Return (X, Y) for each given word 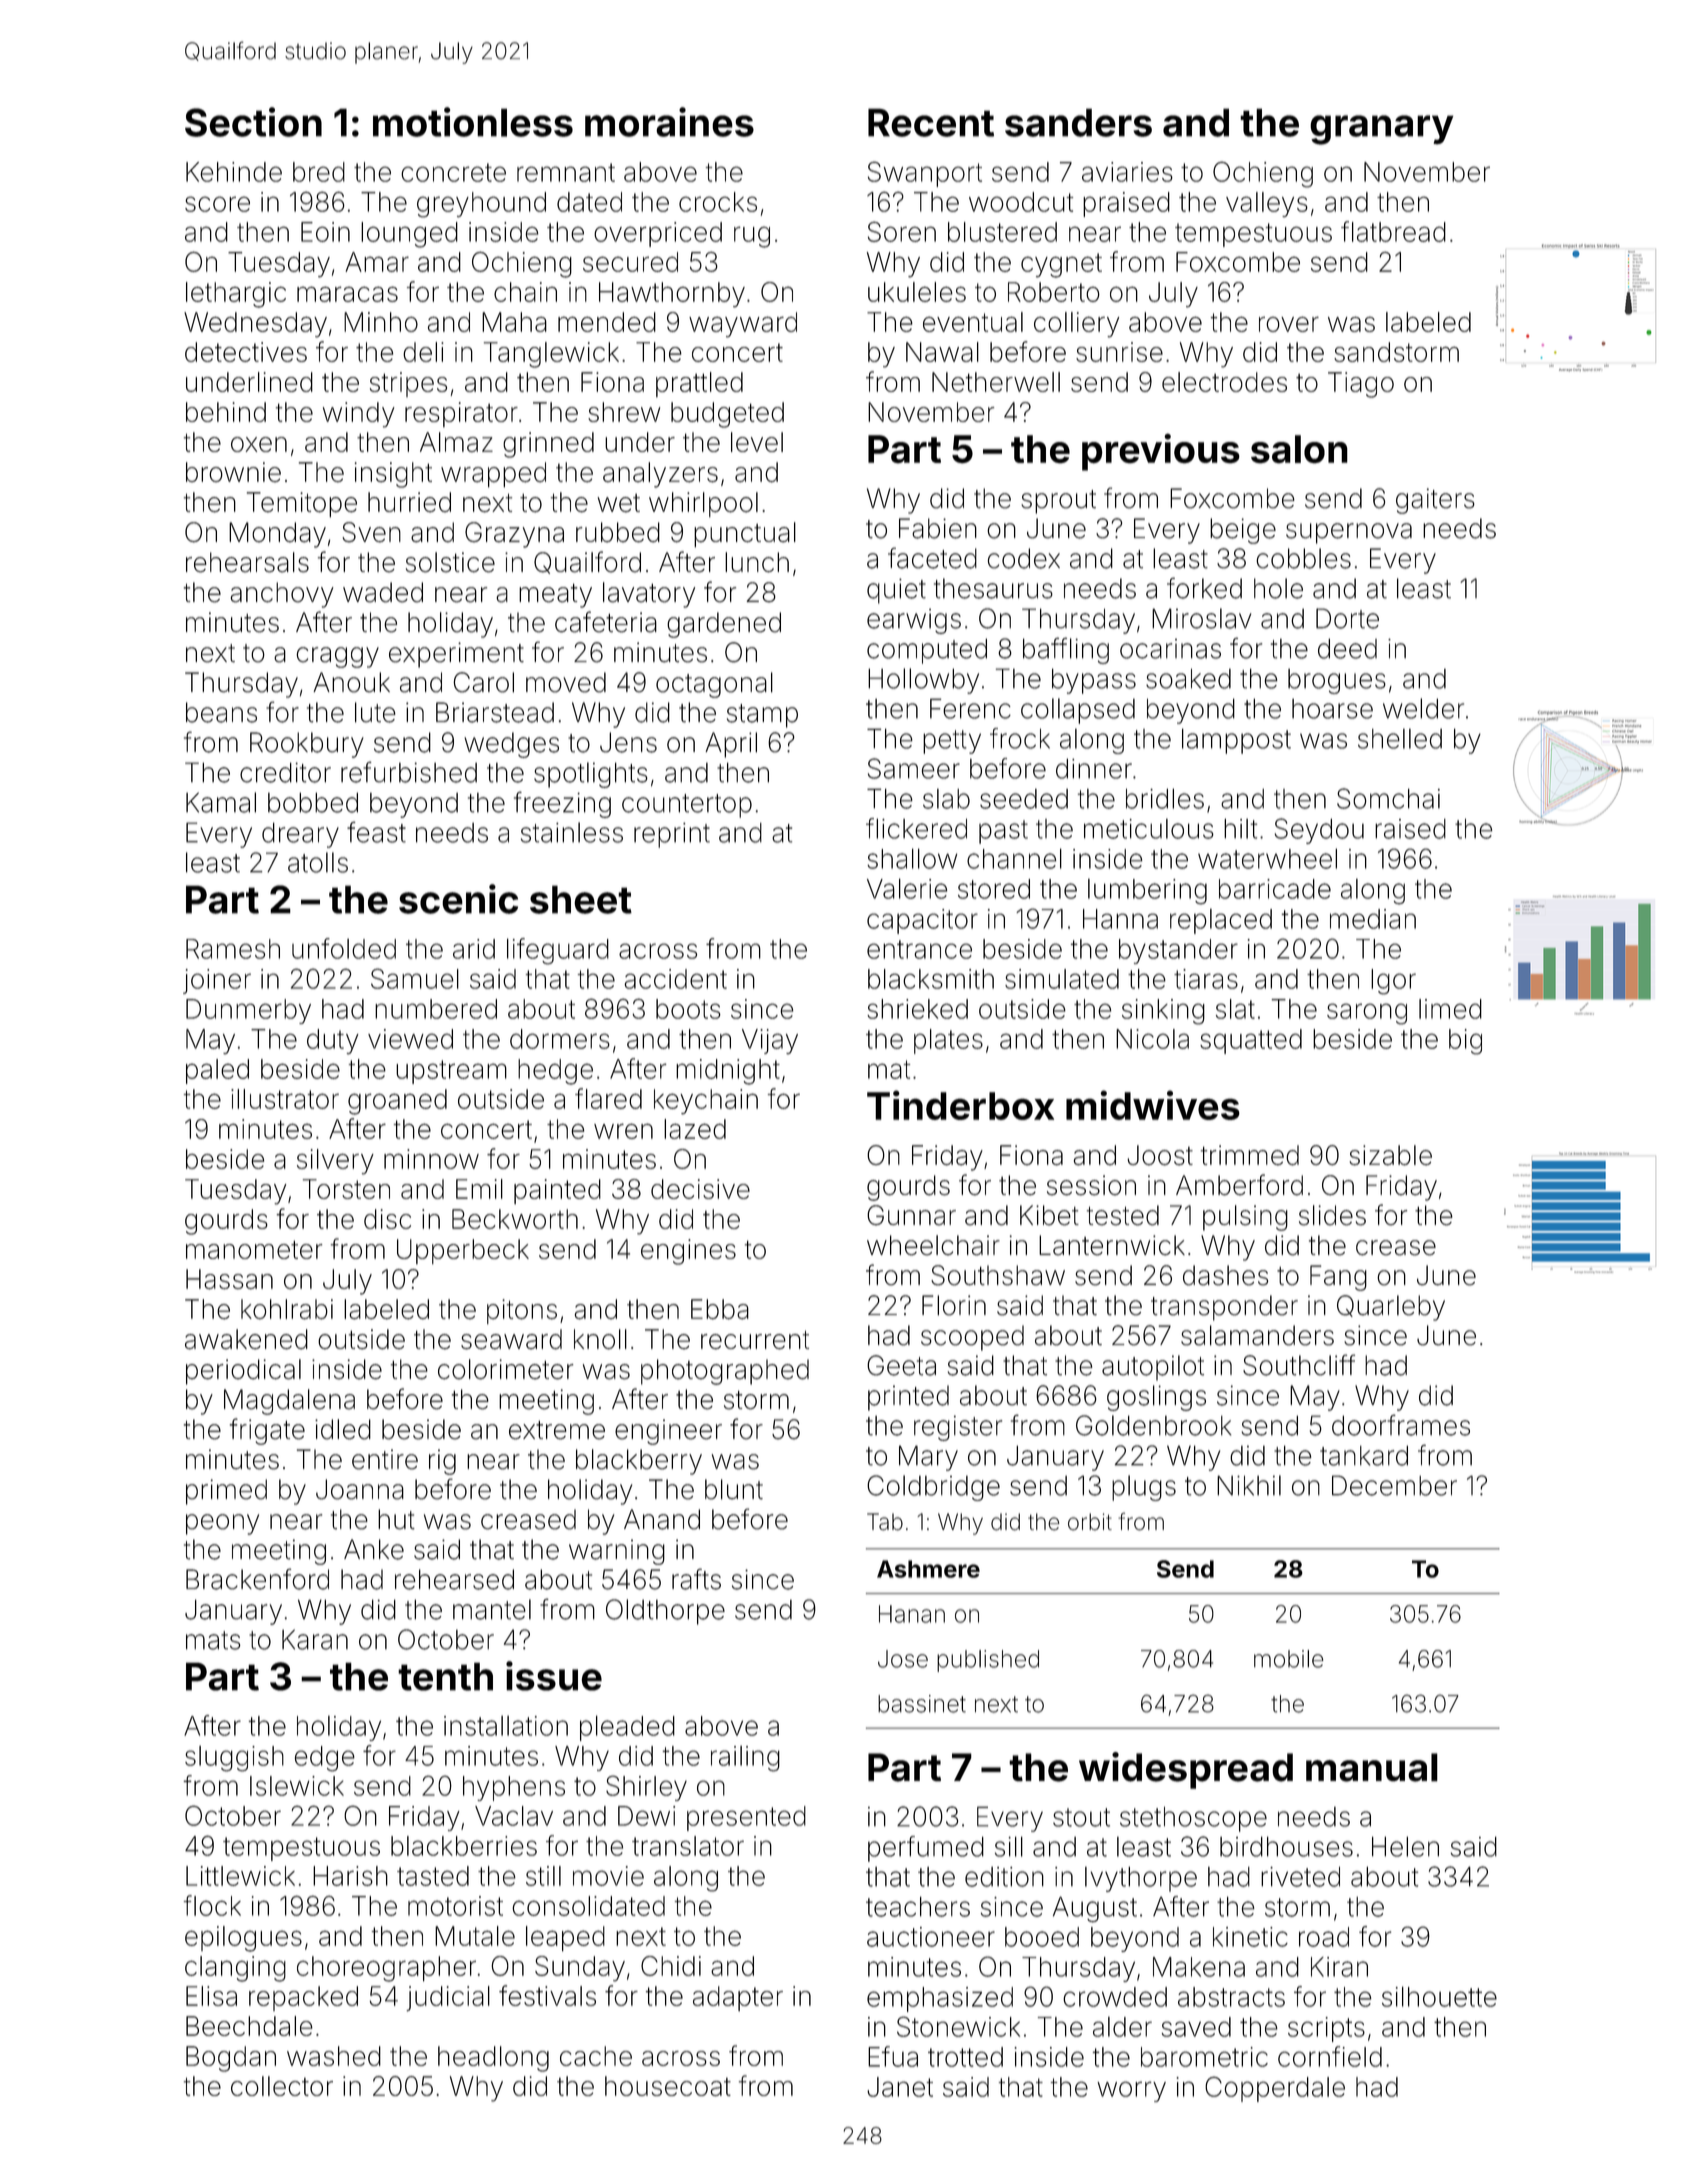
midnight (728, 1072)
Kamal (221, 802)
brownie (233, 472)
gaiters (1435, 501)
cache (596, 2056)
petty (952, 742)
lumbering (1147, 892)
